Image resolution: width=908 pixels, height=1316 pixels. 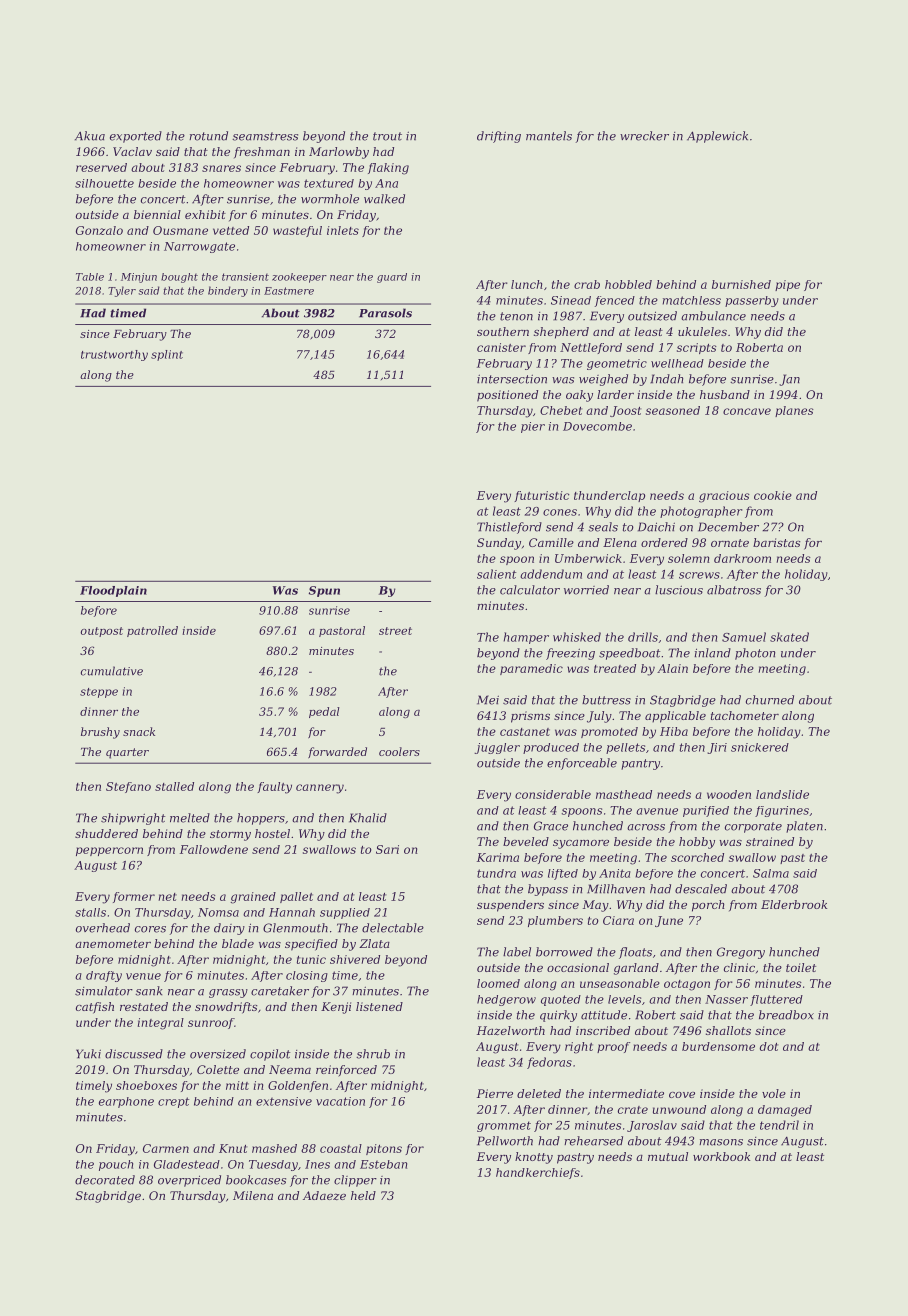 What do you see at coordinates (666, 379) in the screenshot?
I see `Indah` at bounding box center [666, 379].
